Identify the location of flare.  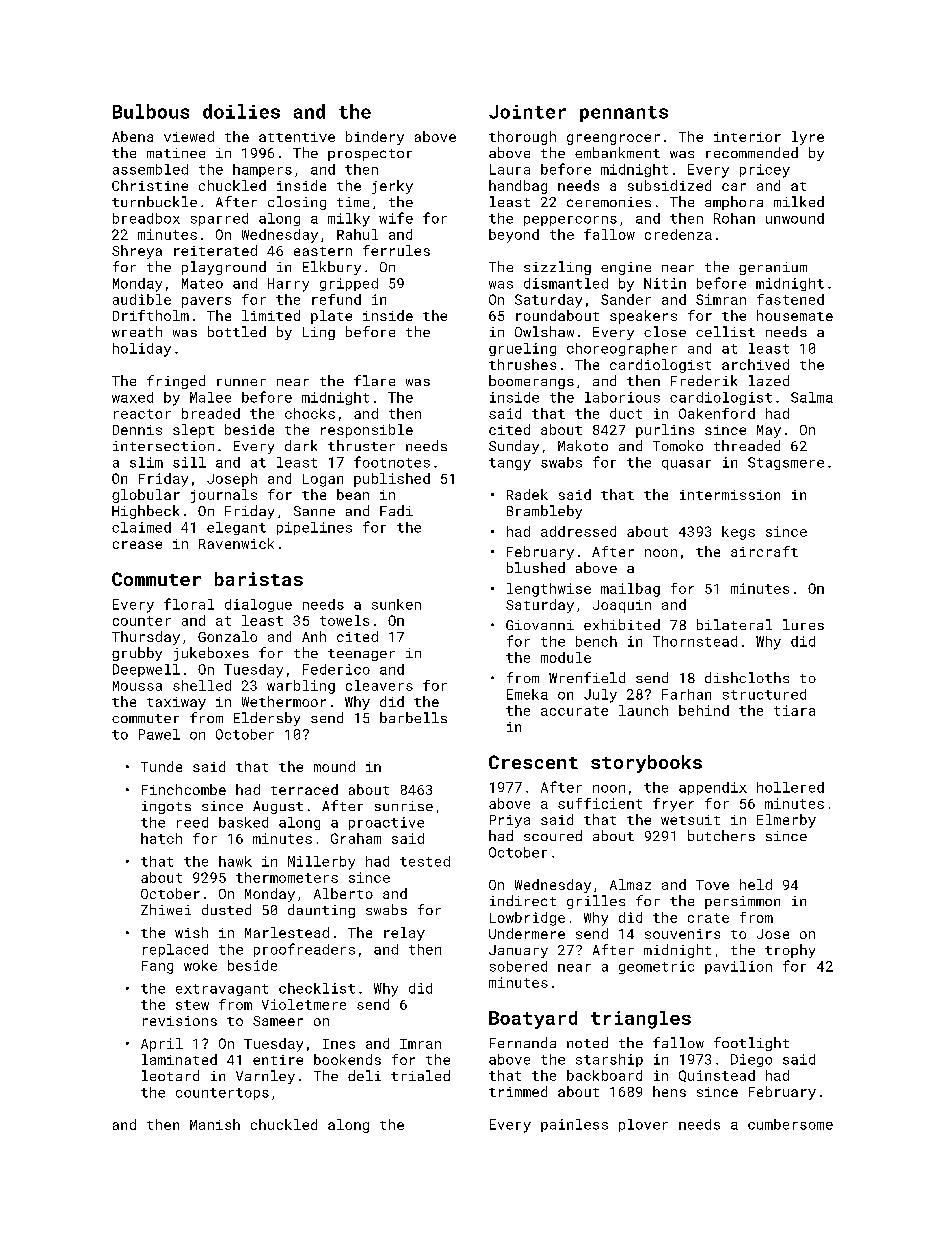
(374, 380).
